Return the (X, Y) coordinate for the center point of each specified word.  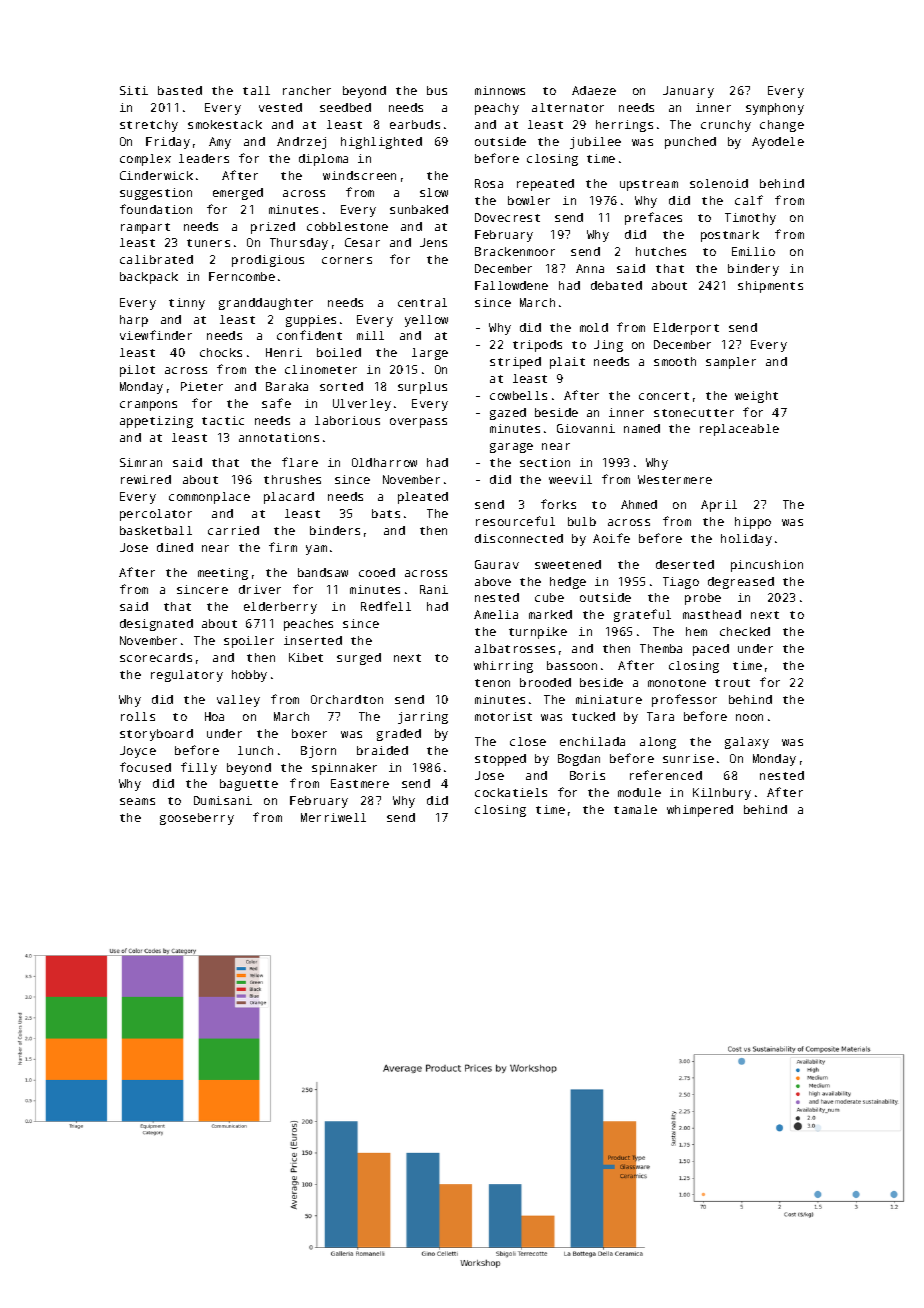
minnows (500, 90)
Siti (134, 90)
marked (550, 614)
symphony (775, 109)
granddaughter (266, 304)
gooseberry (197, 819)
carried (233, 530)
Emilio (753, 251)
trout (732, 683)
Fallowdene (511, 285)
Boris (587, 775)
